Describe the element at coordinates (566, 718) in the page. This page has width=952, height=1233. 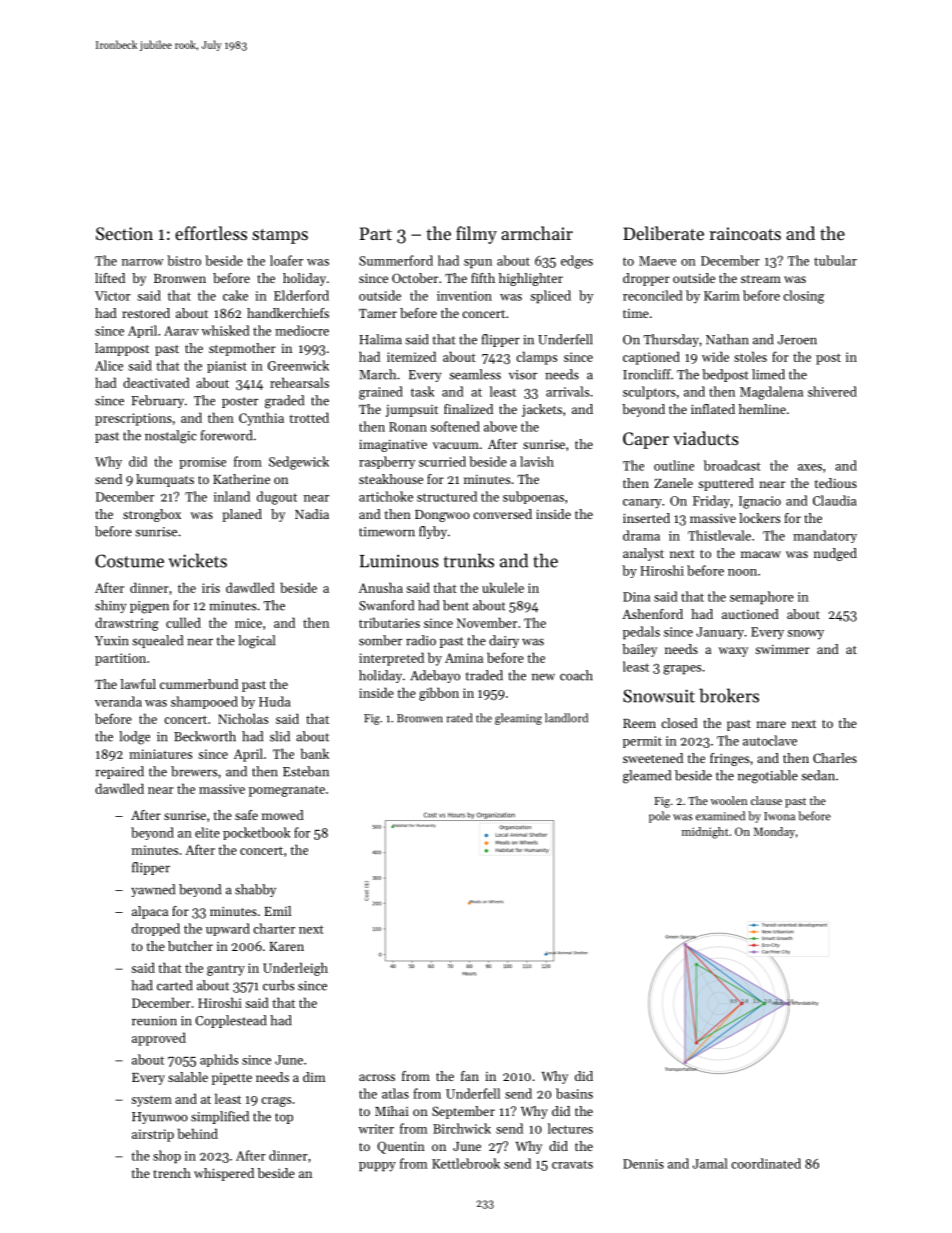
I see `landlord` at that location.
